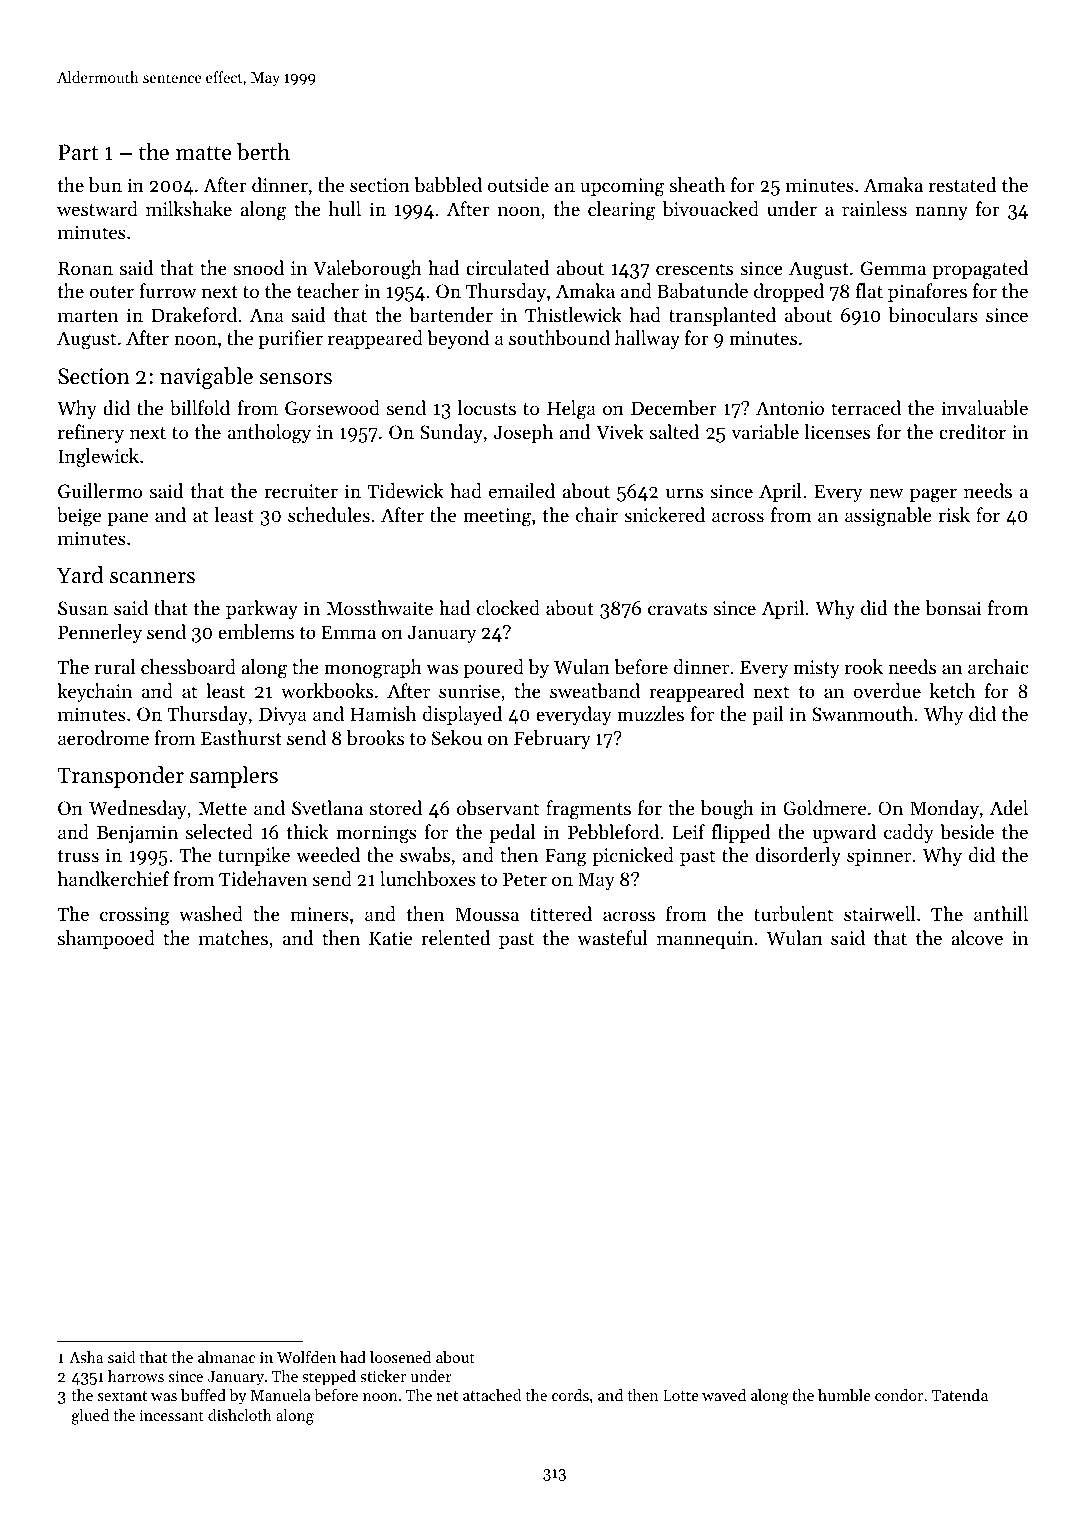 This image has width=1086, height=1536. I want to click on rainless, so click(874, 208).
